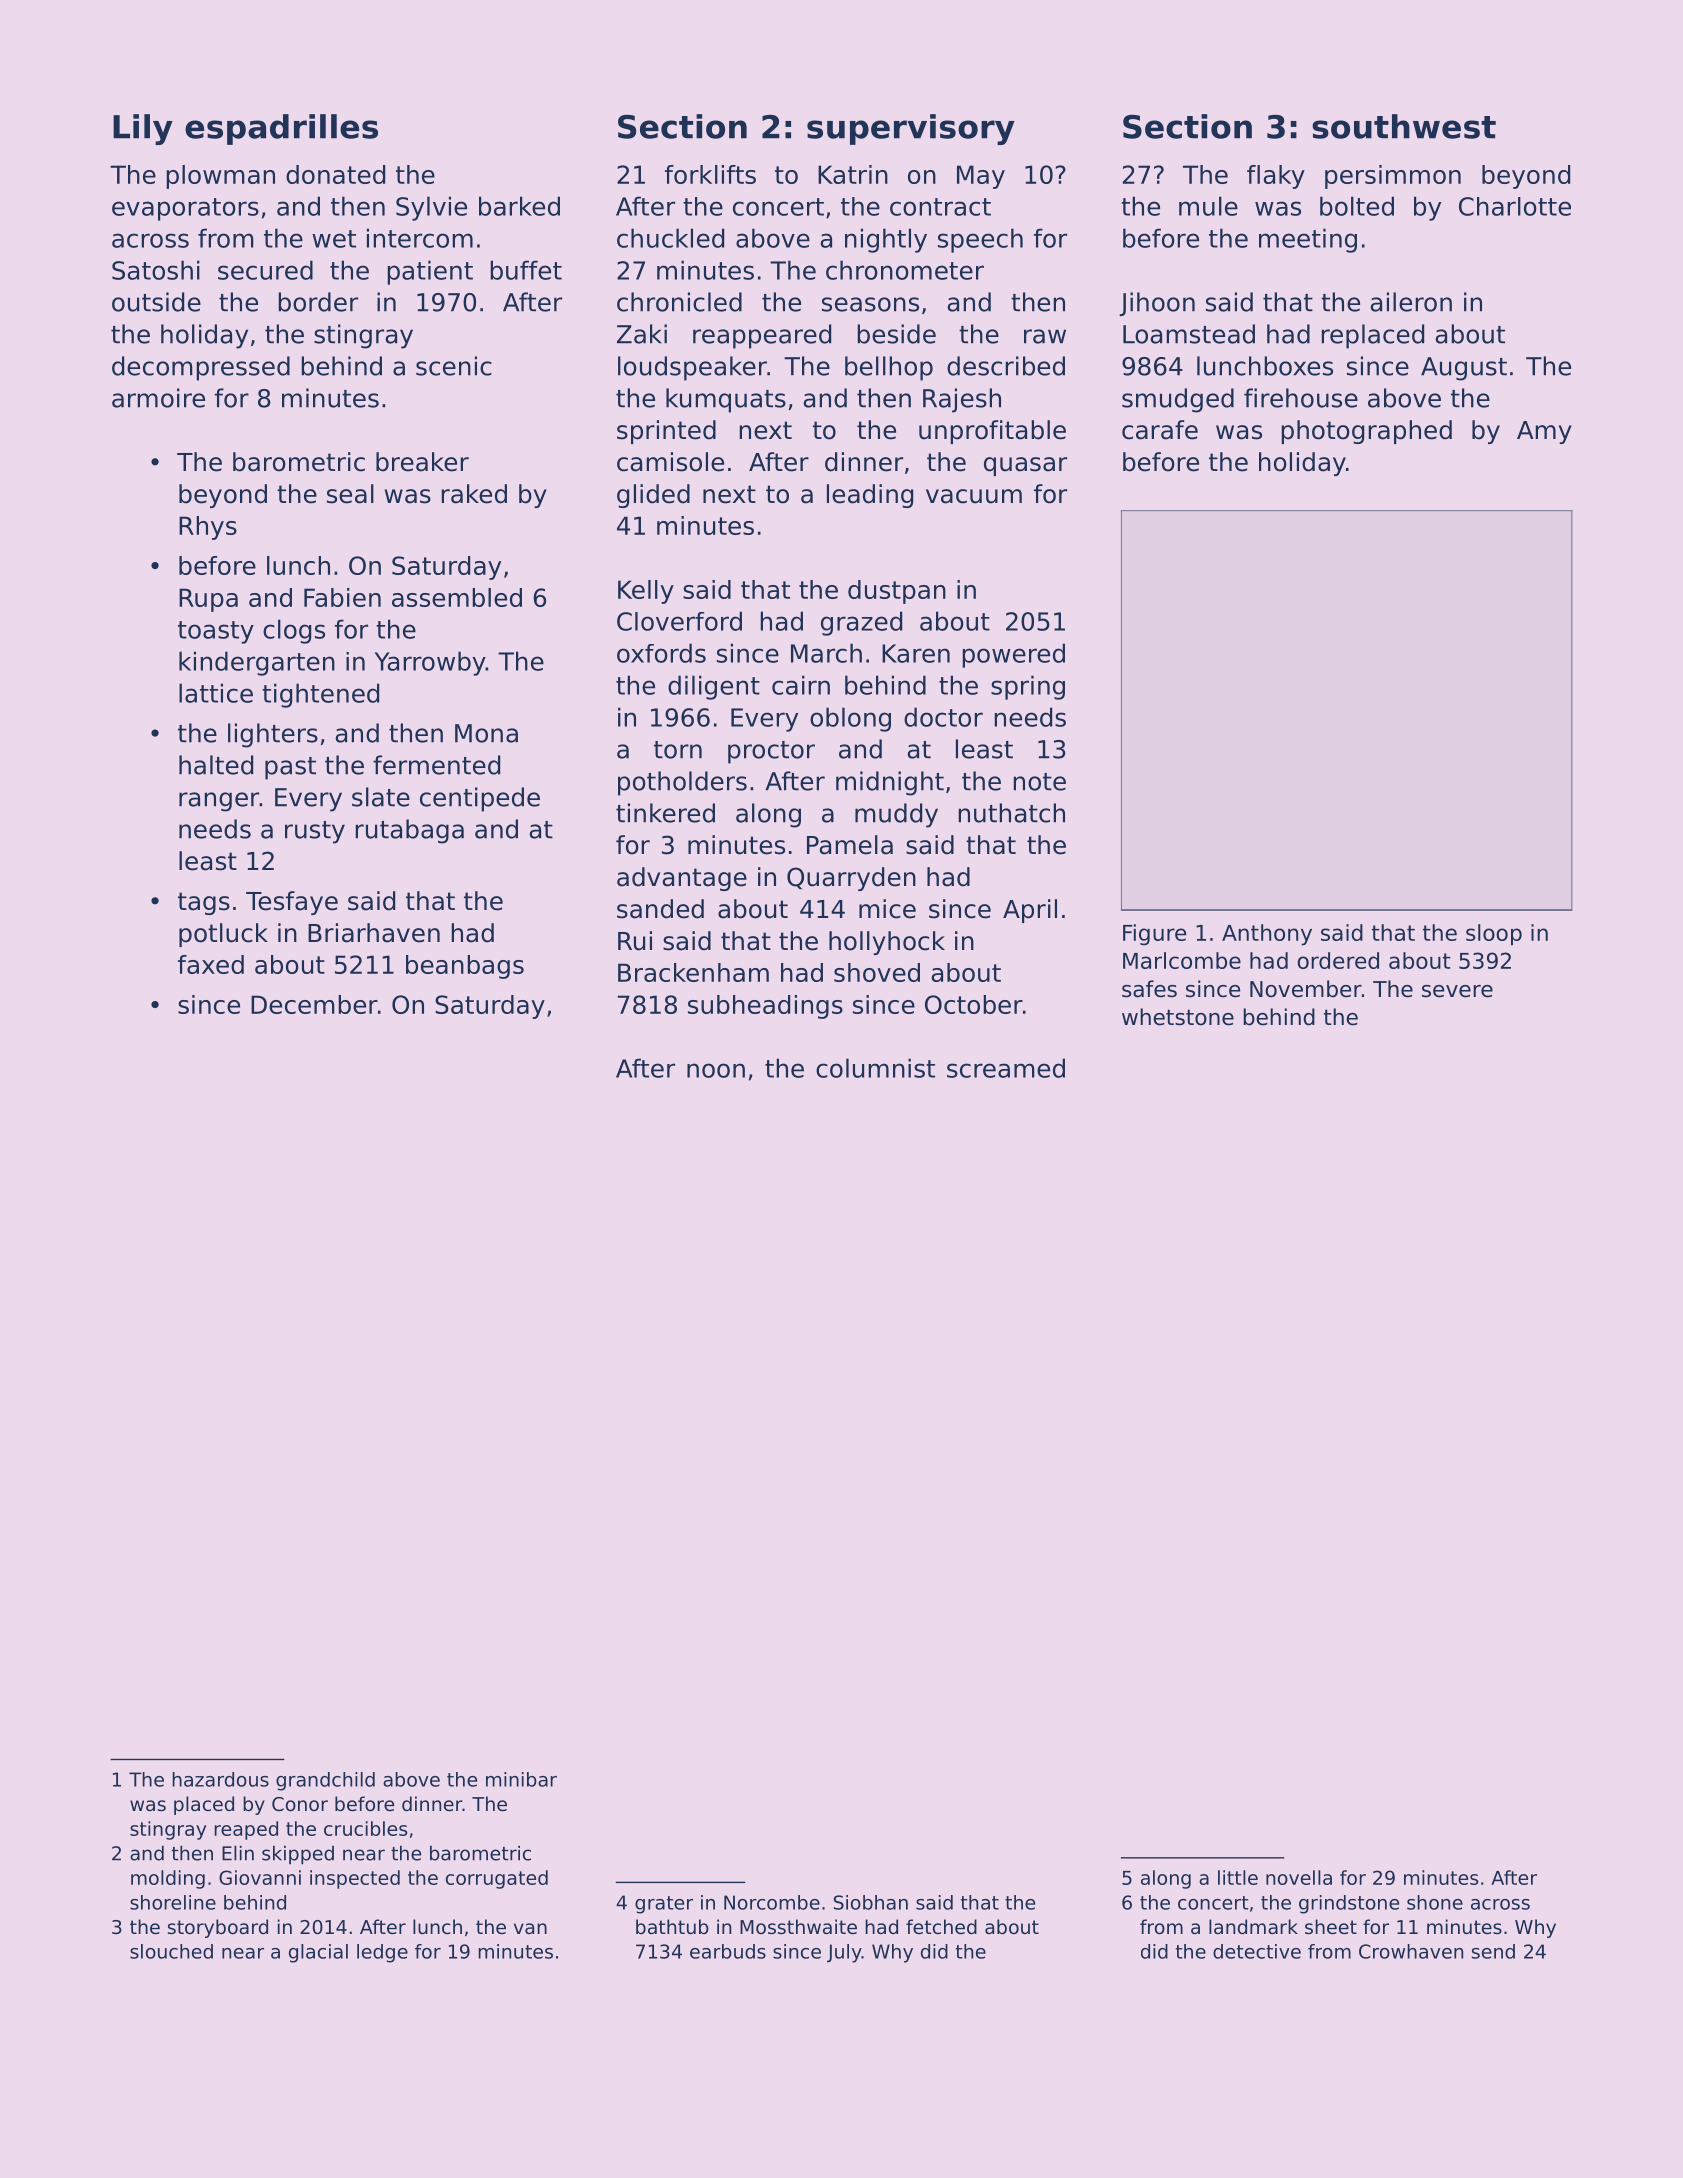 Image resolution: width=1683 pixels, height=2178 pixels. I want to click on Crowhaven, so click(1411, 1951).
